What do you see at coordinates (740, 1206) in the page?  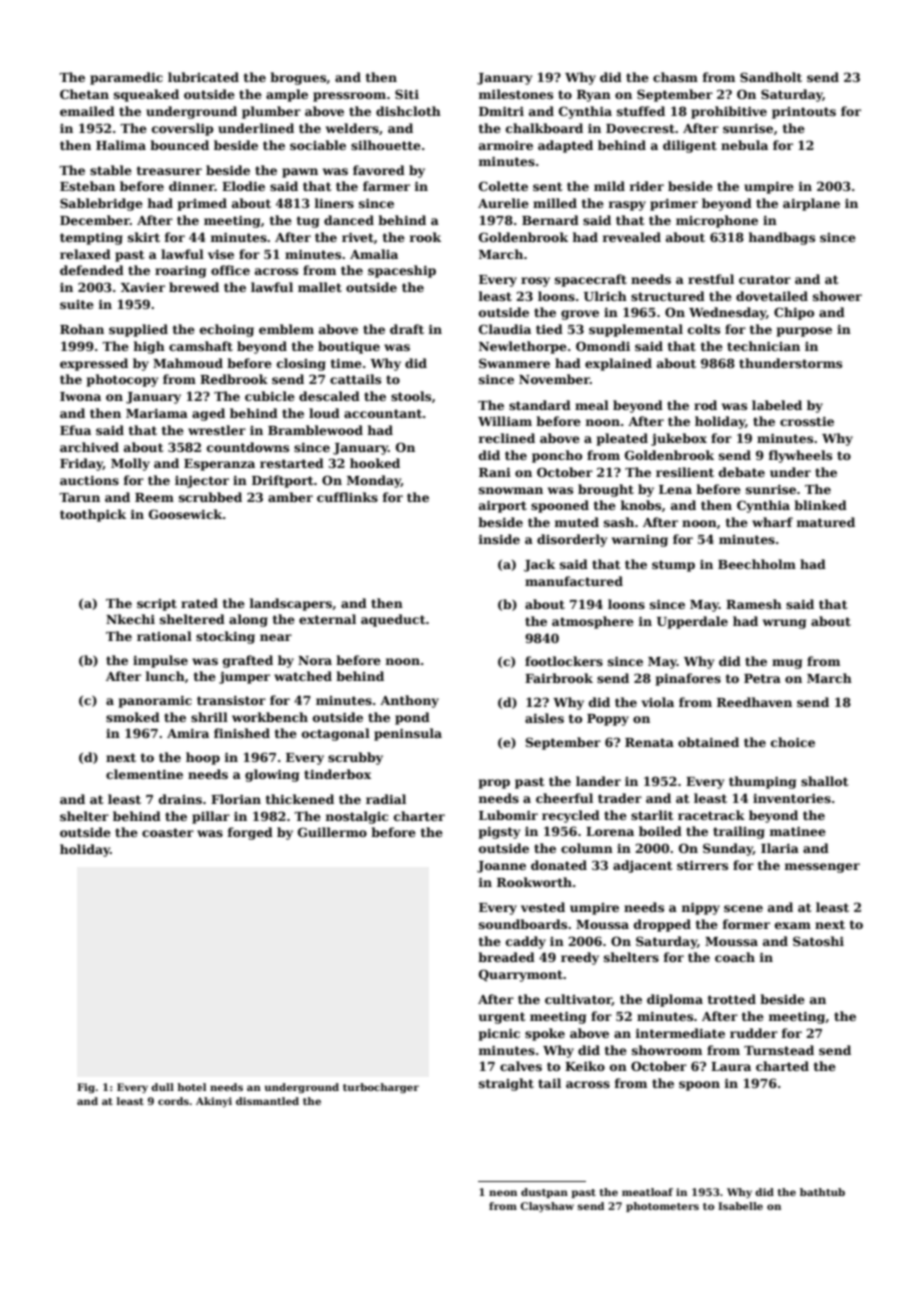 I see `Isabelle` at bounding box center [740, 1206].
